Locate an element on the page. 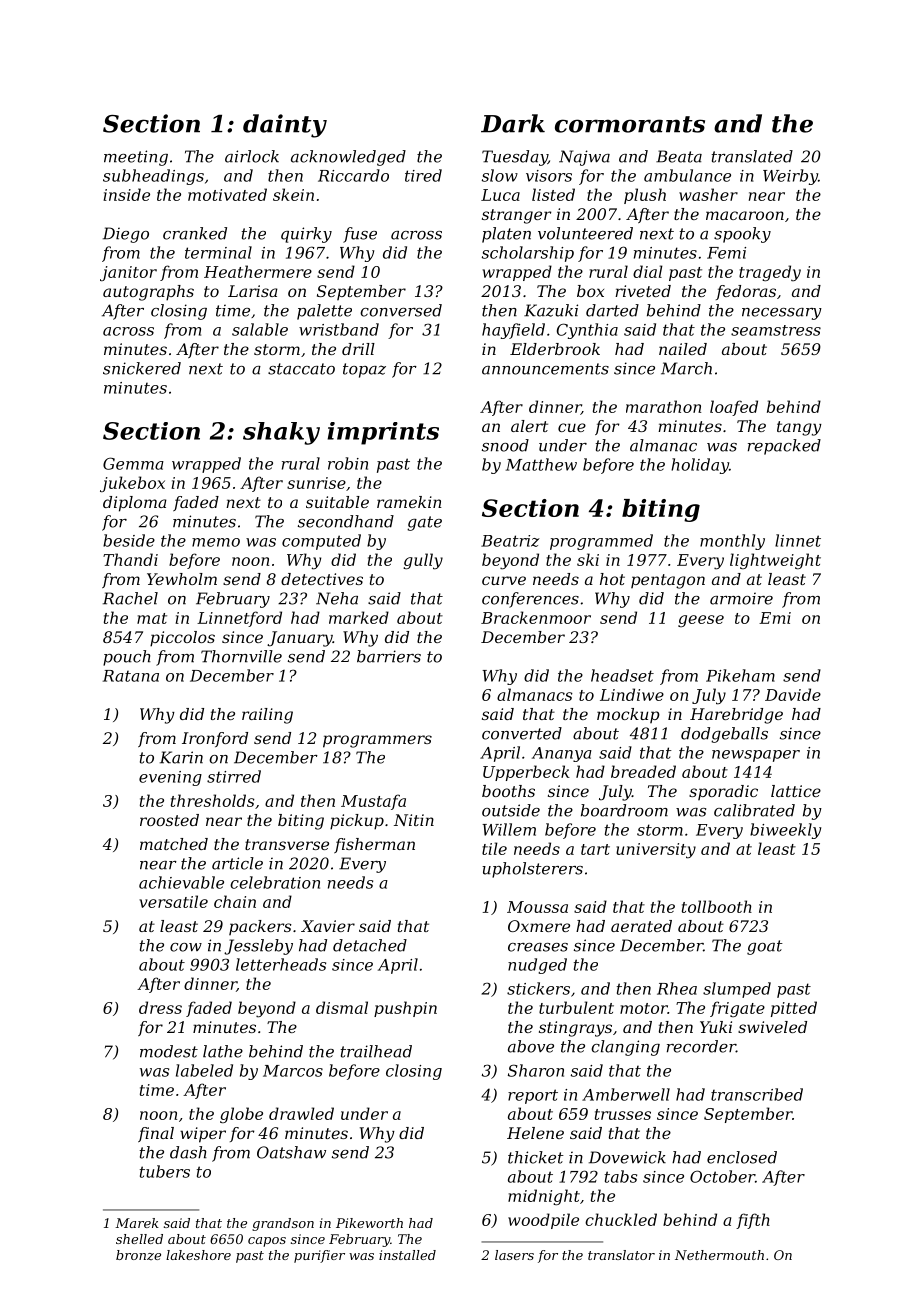 This document has width=924, height=1308. lasers is located at coordinates (514, 1255).
